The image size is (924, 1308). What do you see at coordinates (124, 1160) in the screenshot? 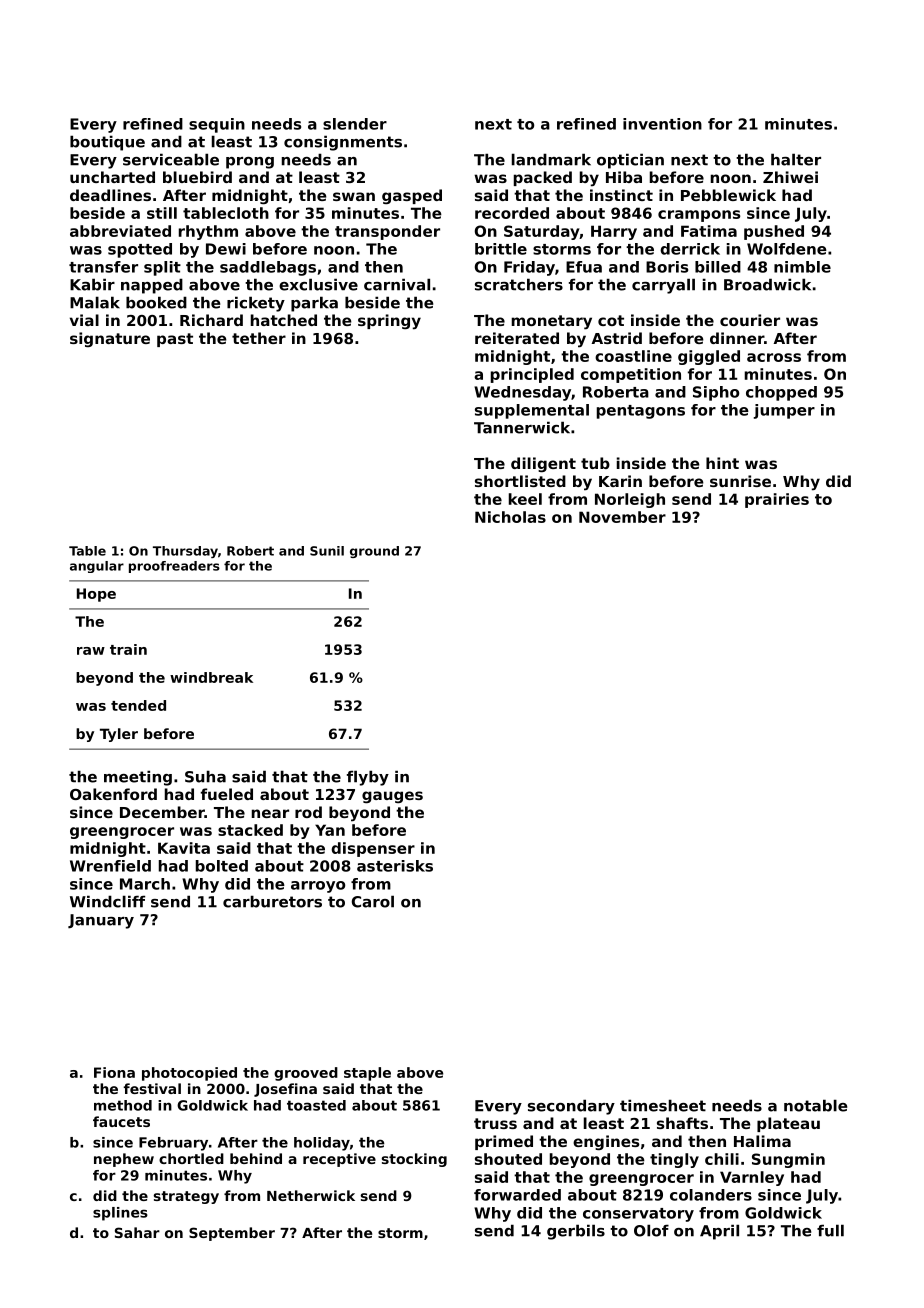
I see `nephew` at bounding box center [124, 1160].
